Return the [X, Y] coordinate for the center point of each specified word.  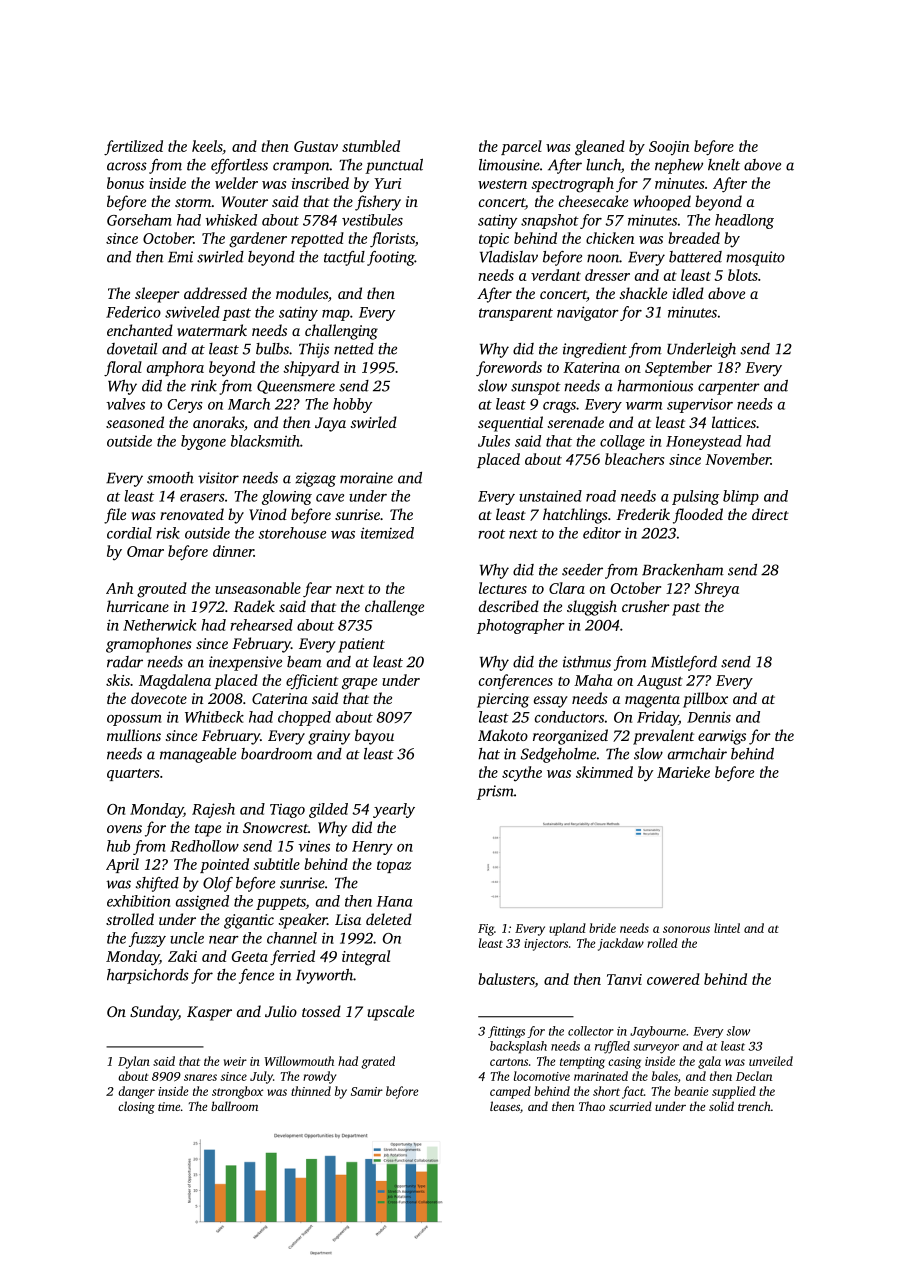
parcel [521, 147]
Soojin [669, 148]
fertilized [133, 148]
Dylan [134, 1062]
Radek [254, 606]
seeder [582, 570]
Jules [494, 441]
